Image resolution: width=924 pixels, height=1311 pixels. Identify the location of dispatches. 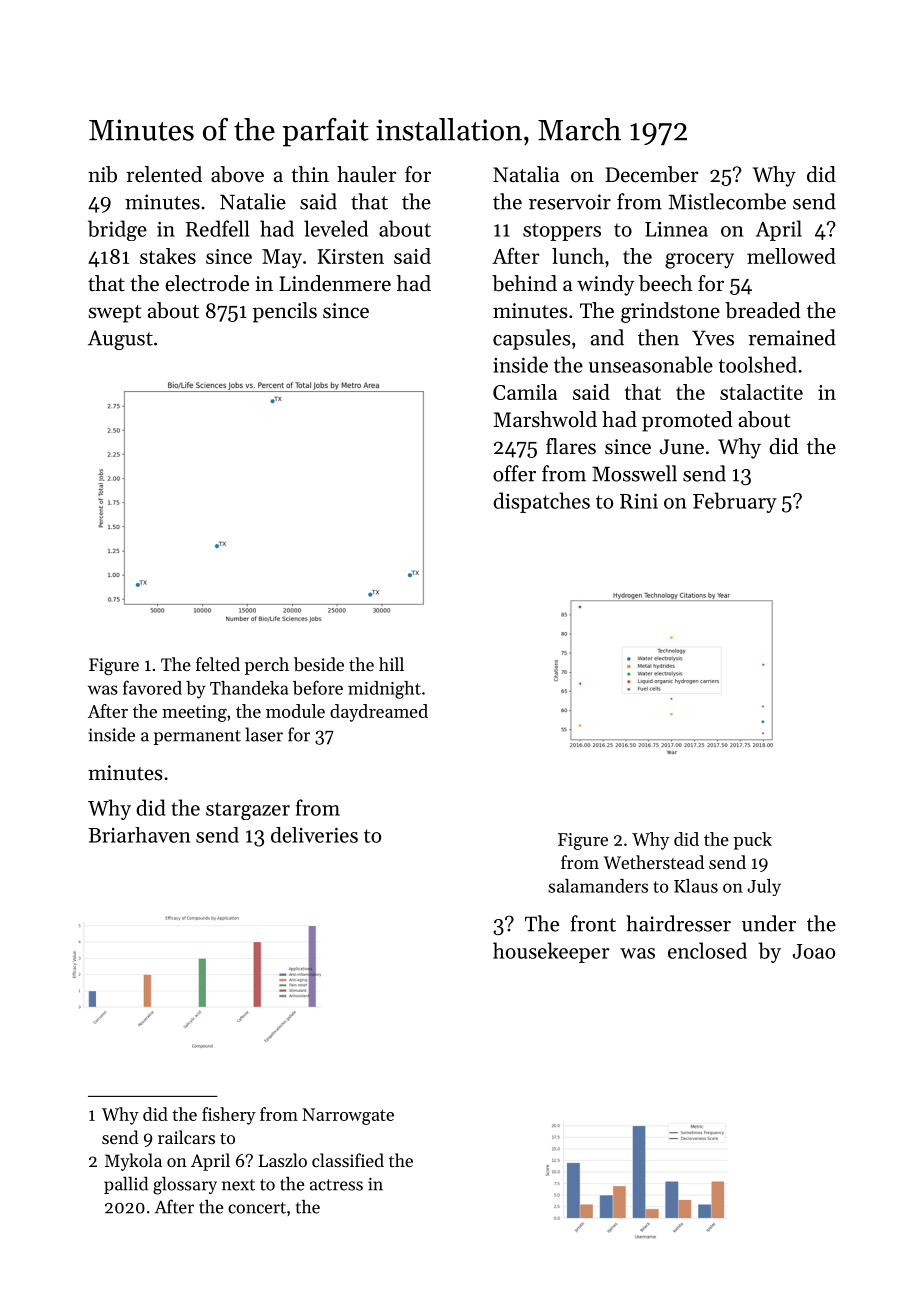
(541, 502).
